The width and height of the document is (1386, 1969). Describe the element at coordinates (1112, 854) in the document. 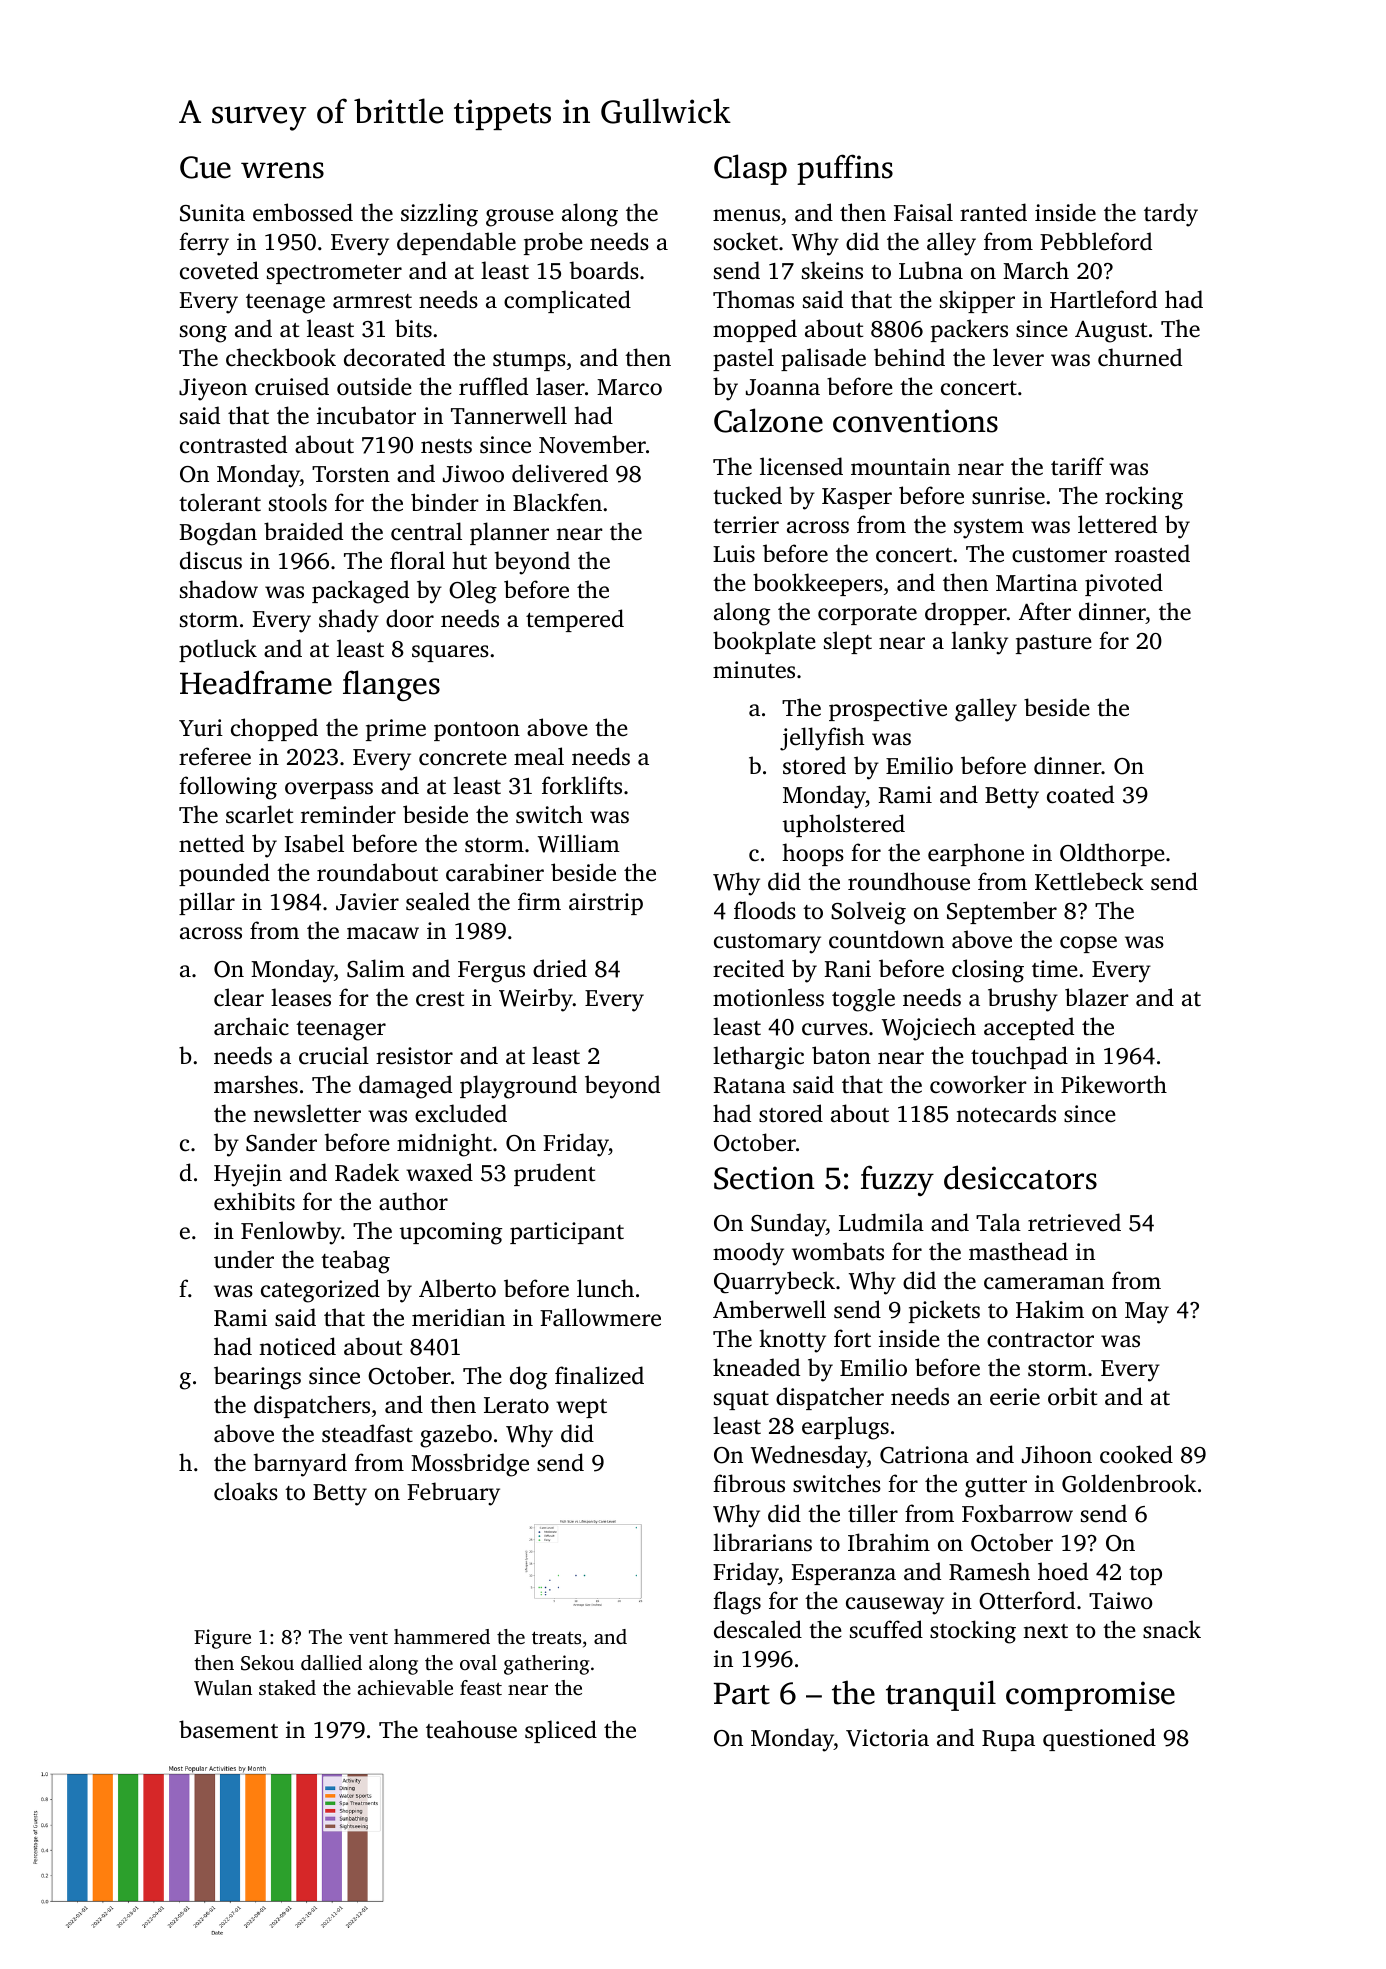

I see `Oldthorpe` at that location.
